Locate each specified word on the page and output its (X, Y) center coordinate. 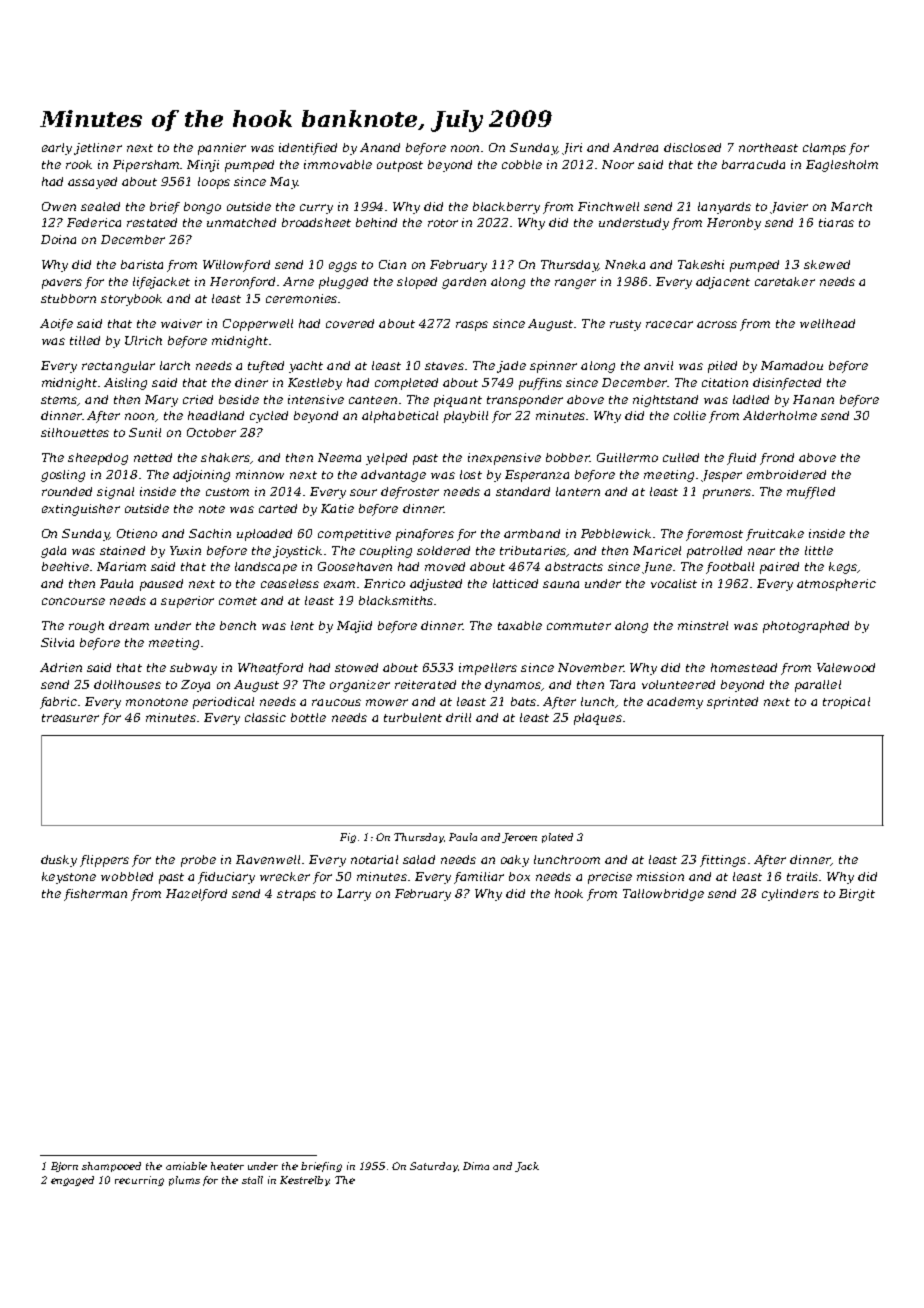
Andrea (635, 147)
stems (59, 400)
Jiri (572, 149)
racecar (669, 324)
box (519, 876)
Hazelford (196, 895)
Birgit (857, 895)
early (57, 149)
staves (444, 366)
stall (252, 1180)
